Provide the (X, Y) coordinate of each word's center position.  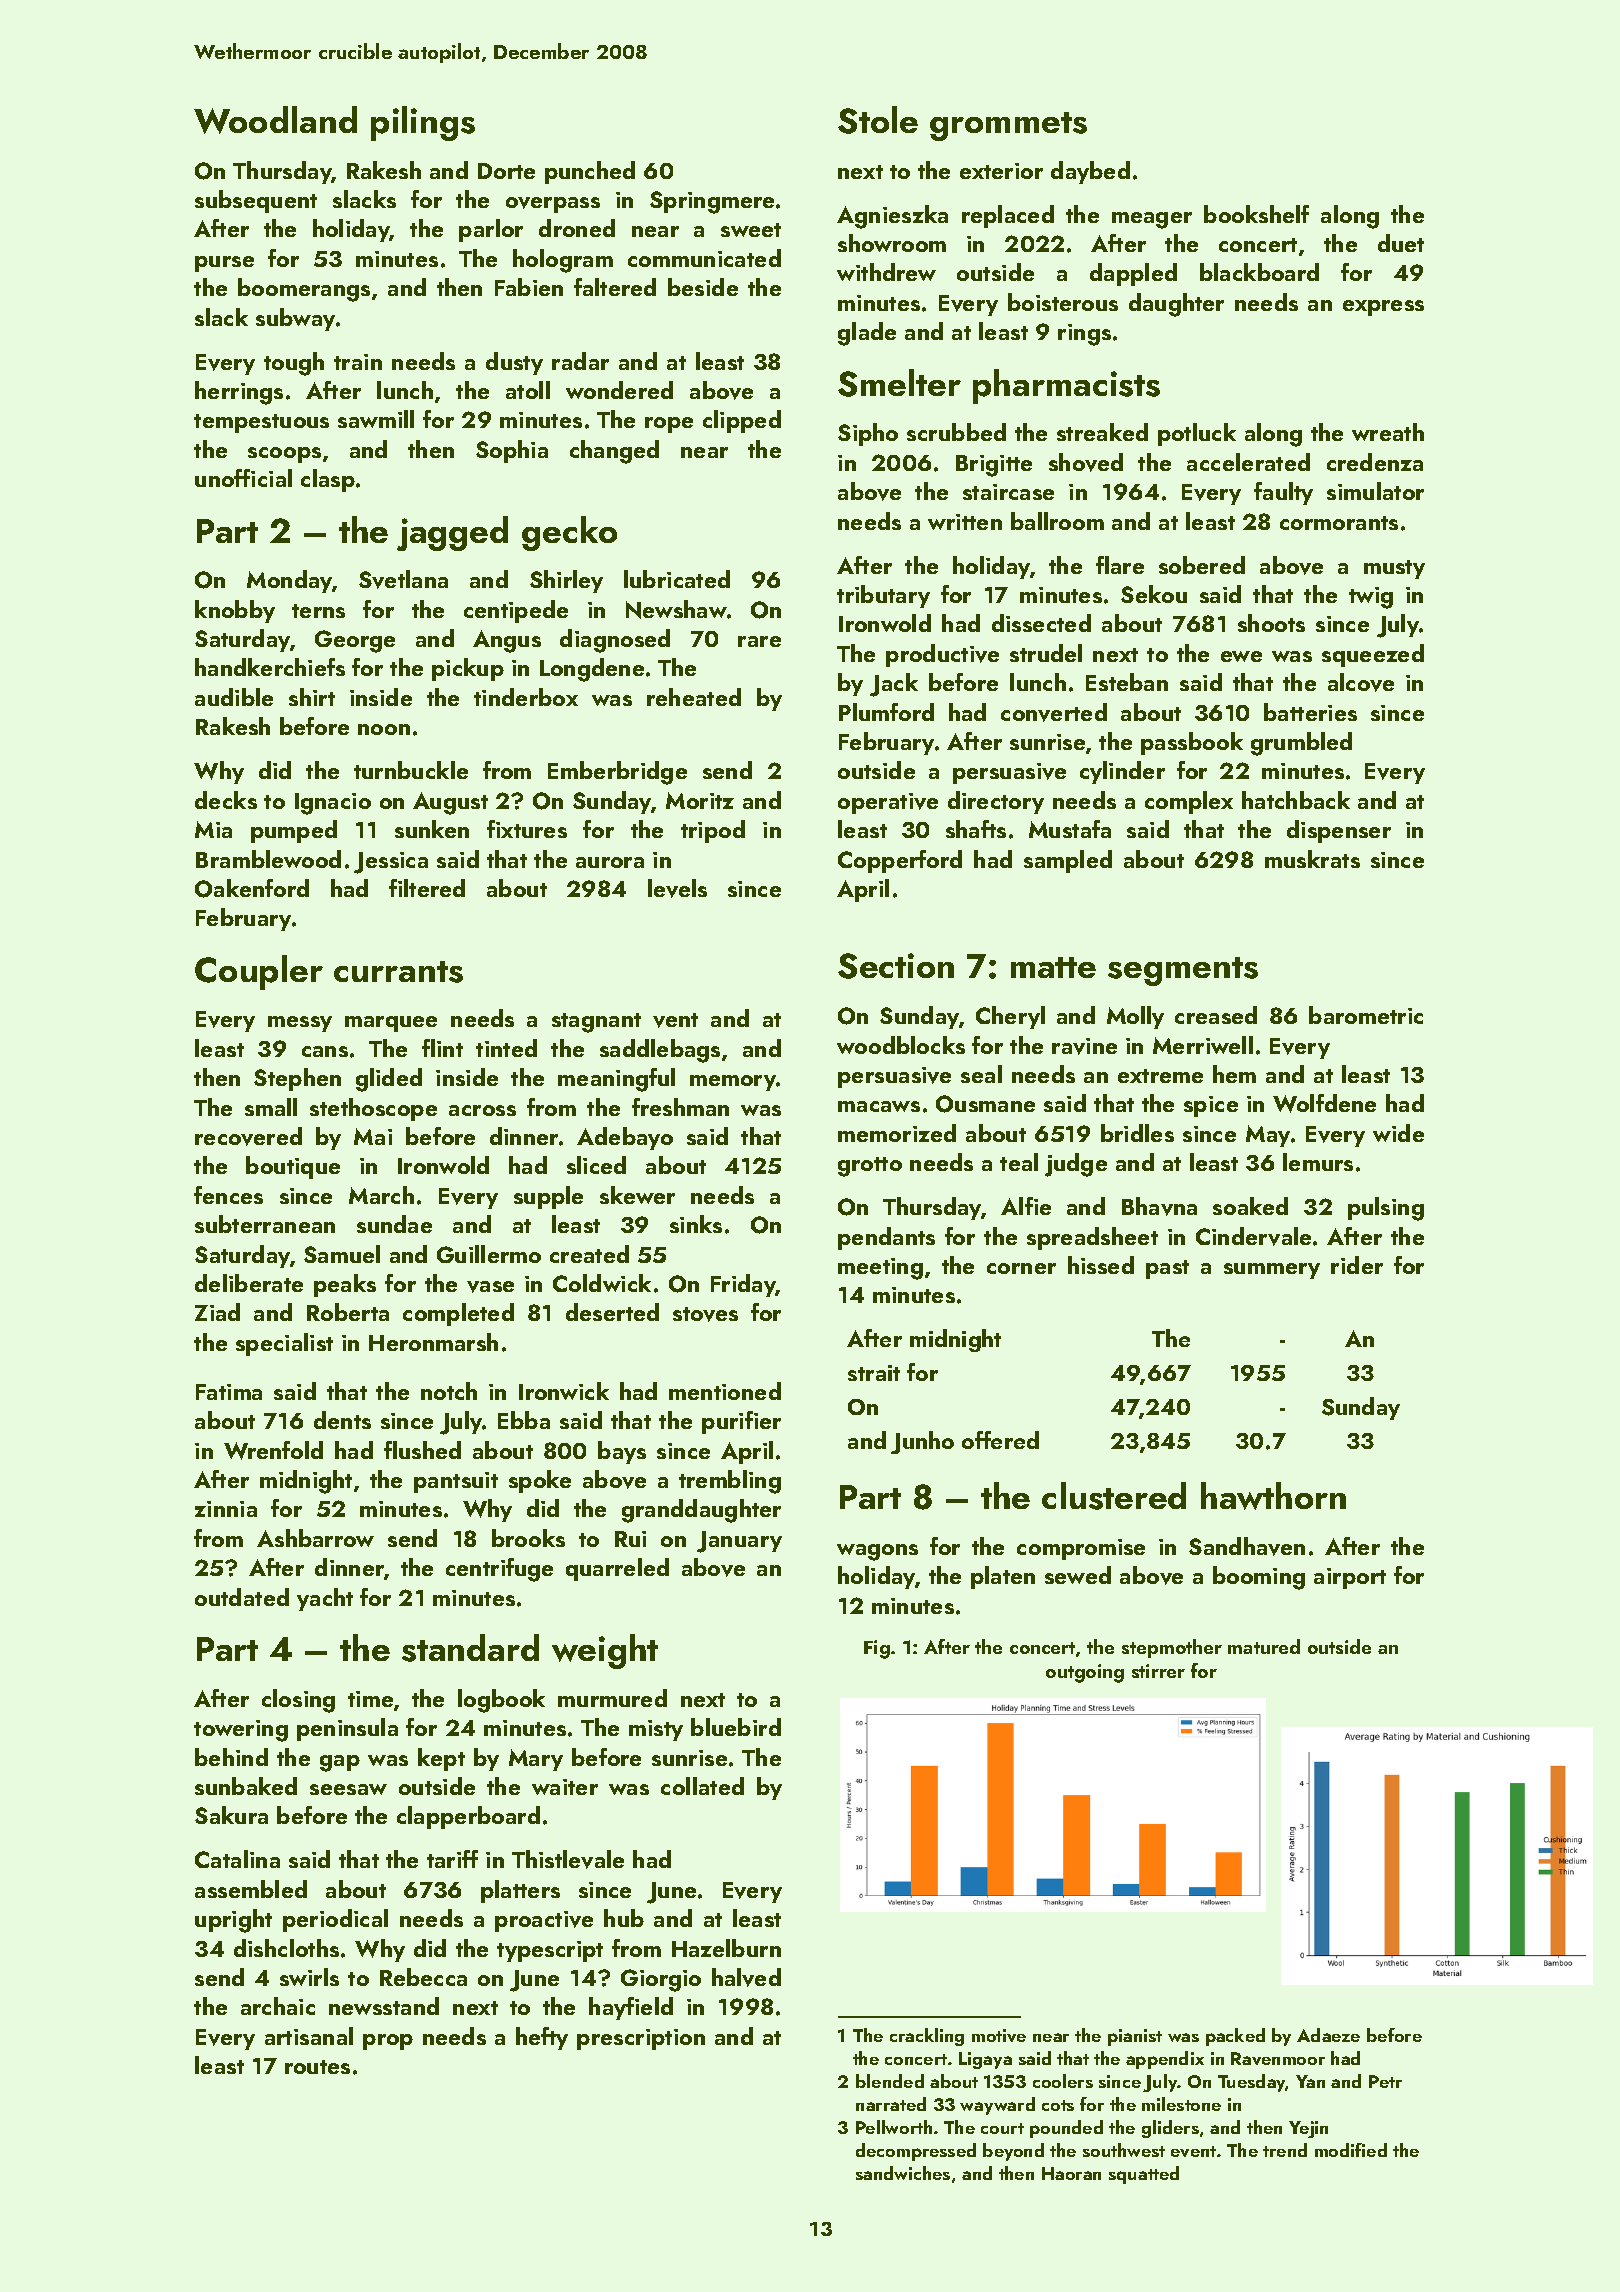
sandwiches (903, 2173)
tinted (506, 1048)
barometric (1366, 1015)
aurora (610, 862)
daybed (1090, 172)
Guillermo (489, 1254)
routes (317, 2067)
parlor (491, 230)
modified (1351, 2150)
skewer (637, 1195)
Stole (878, 120)
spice (1211, 1106)
